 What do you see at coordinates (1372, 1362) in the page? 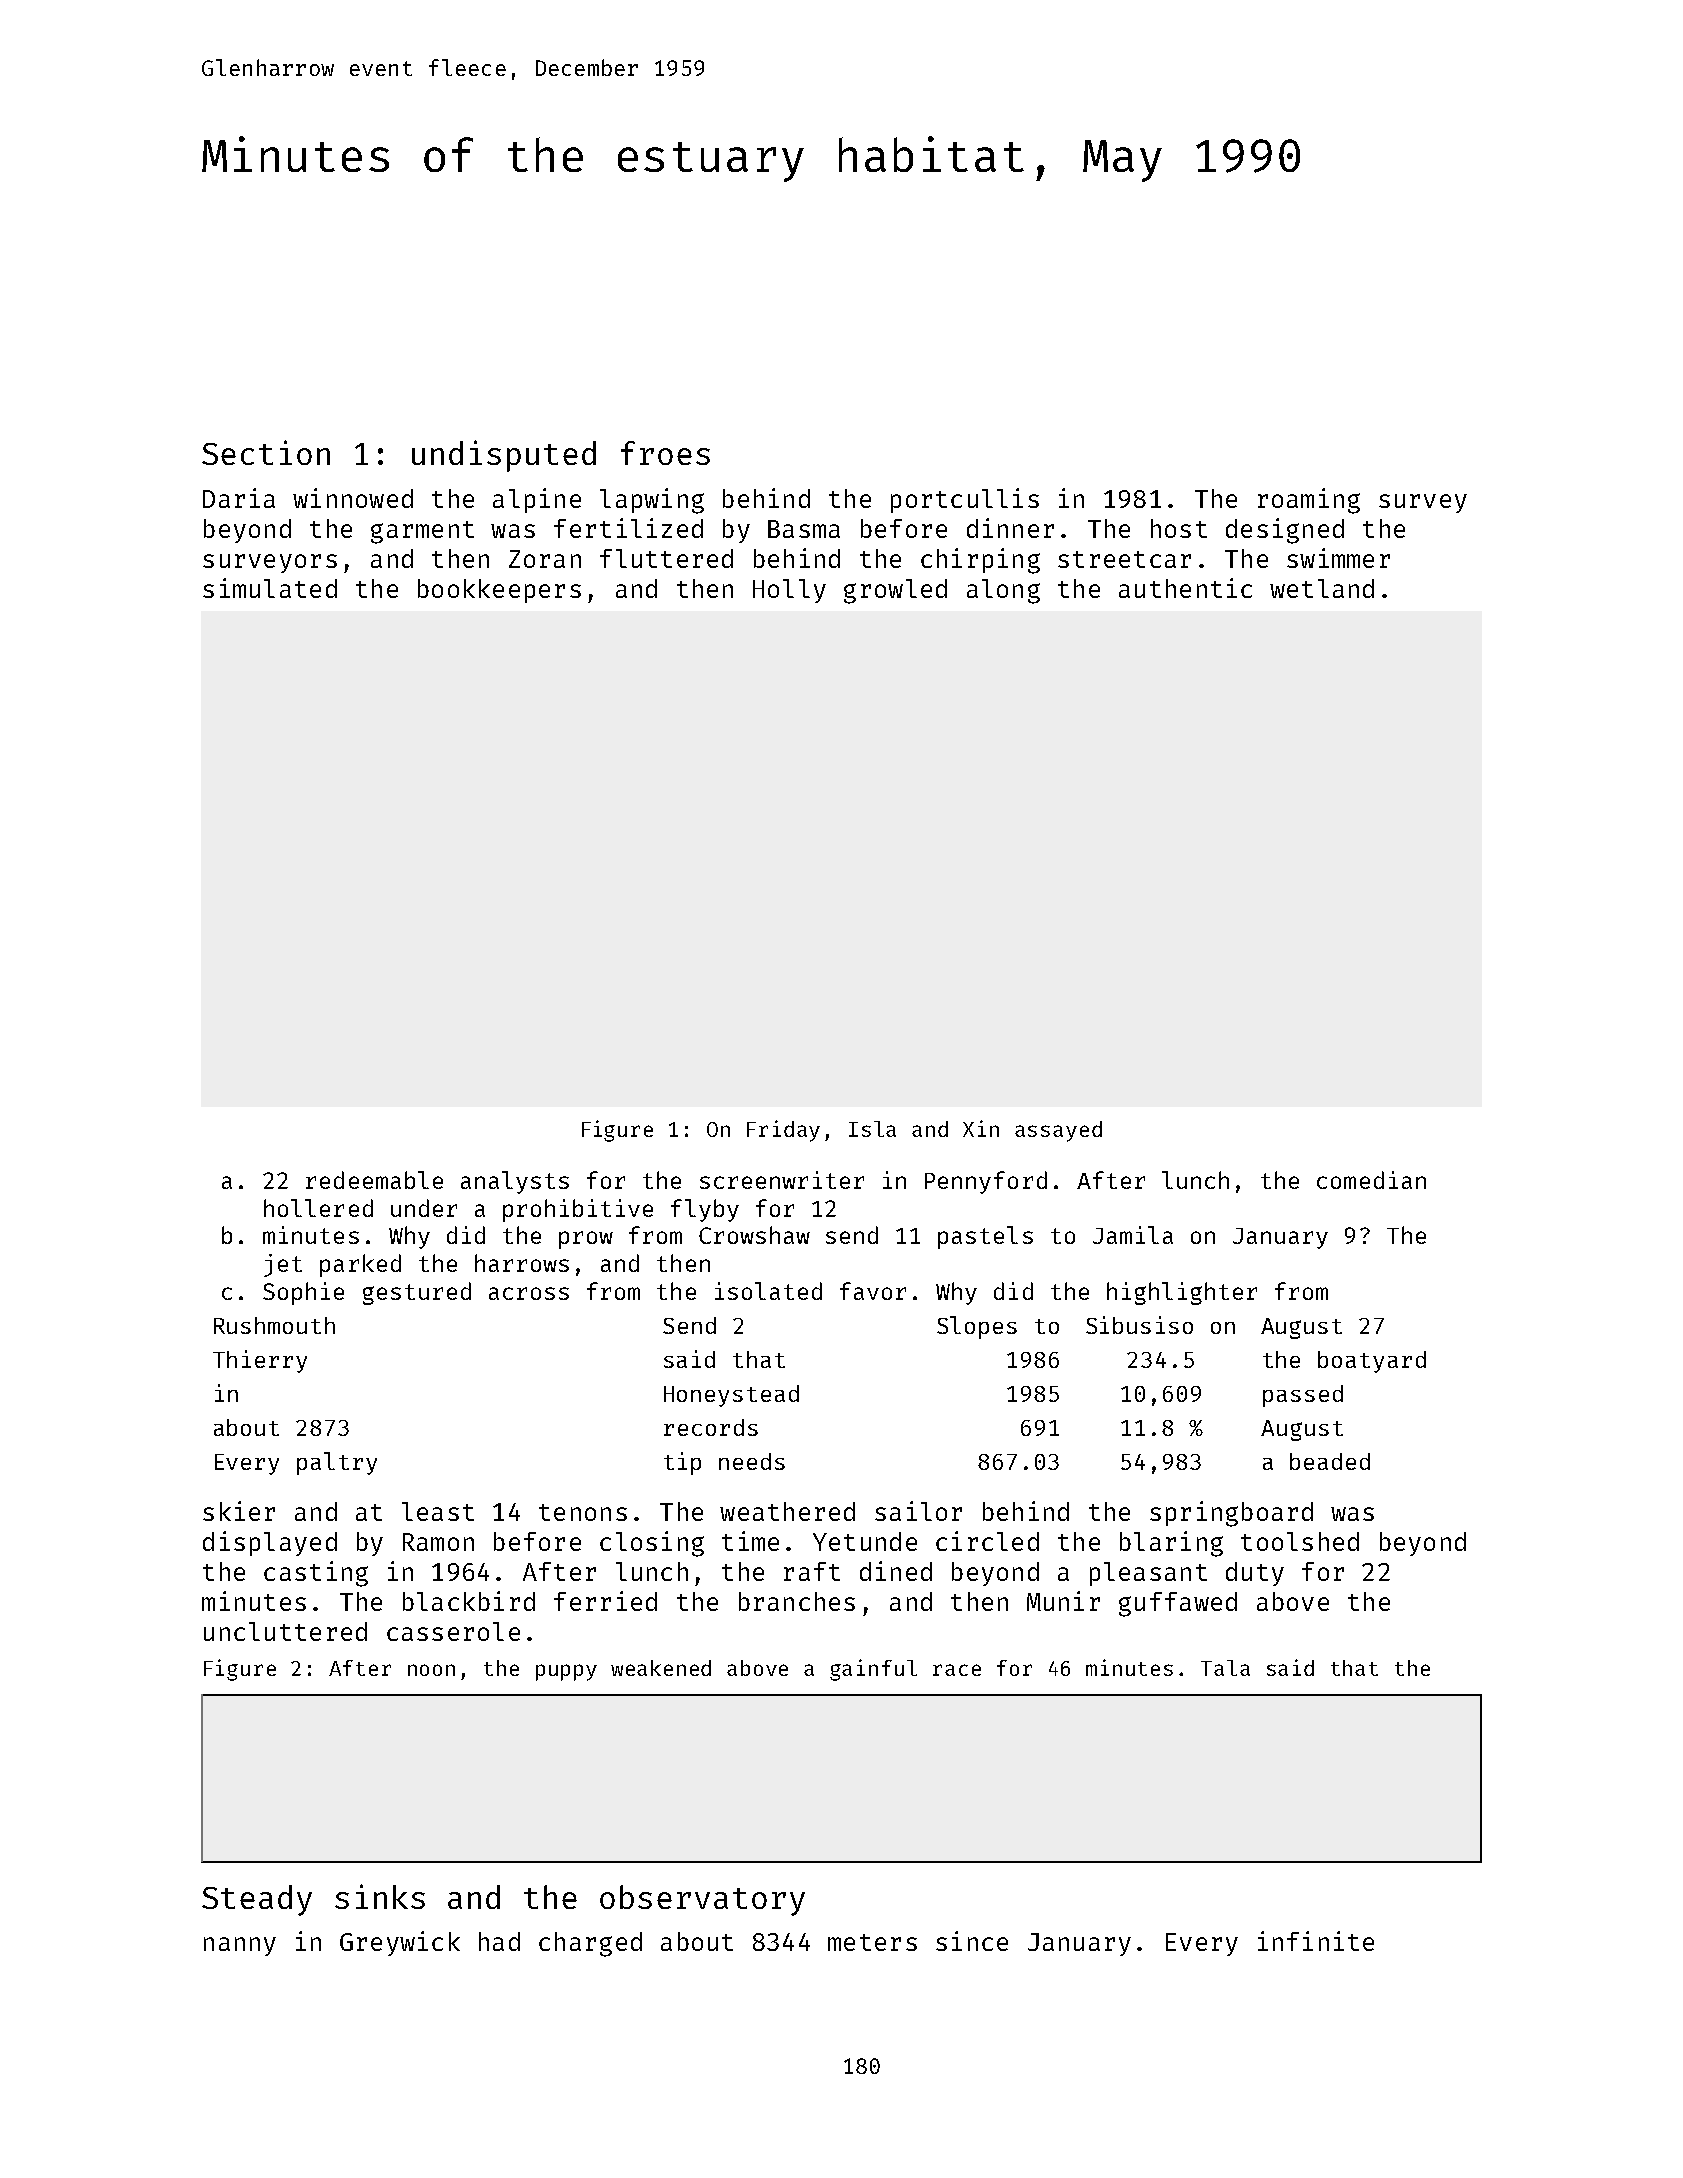
I see `boatyard` at bounding box center [1372, 1362].
